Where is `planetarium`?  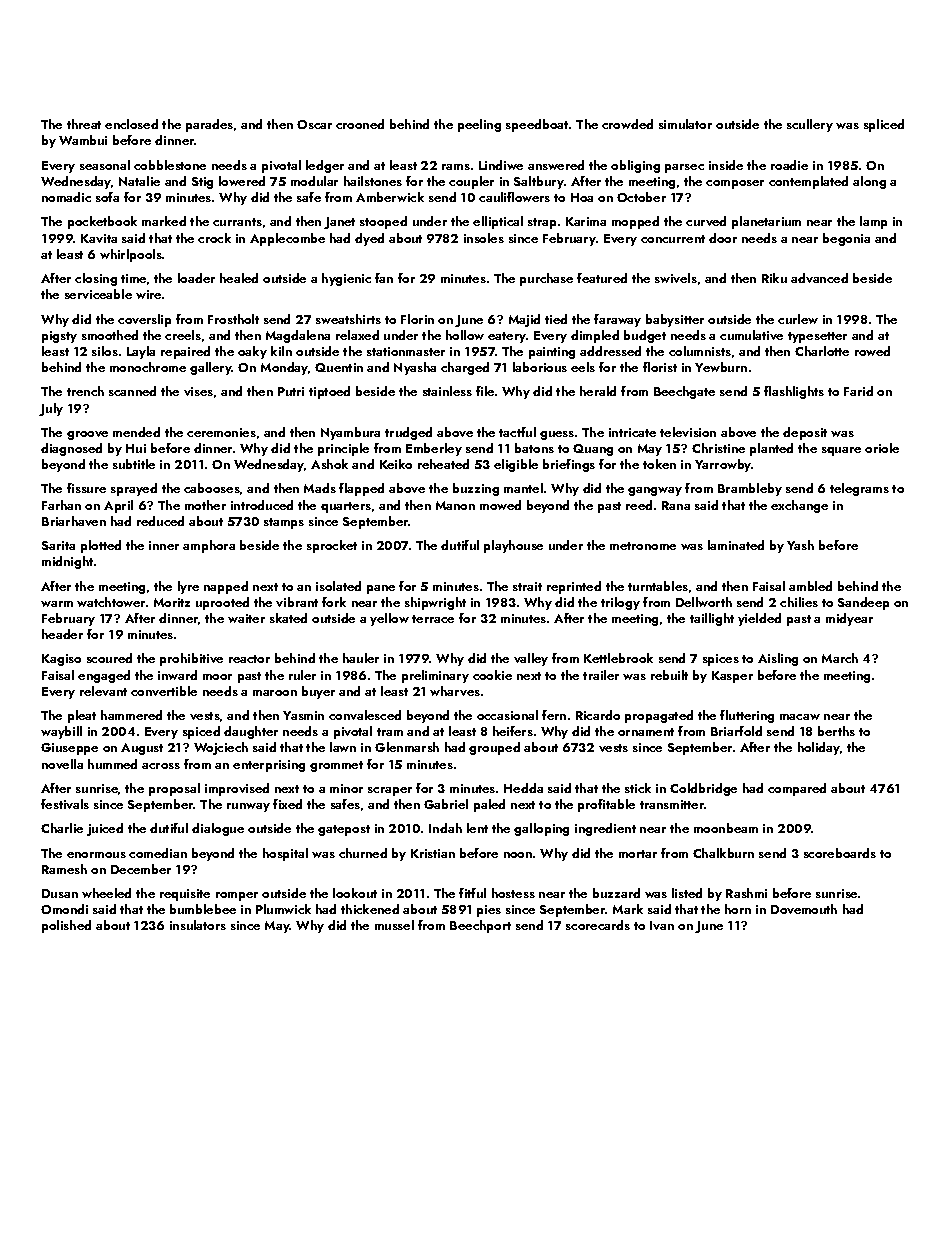
planetarium is located at coordinates (766, 222).
